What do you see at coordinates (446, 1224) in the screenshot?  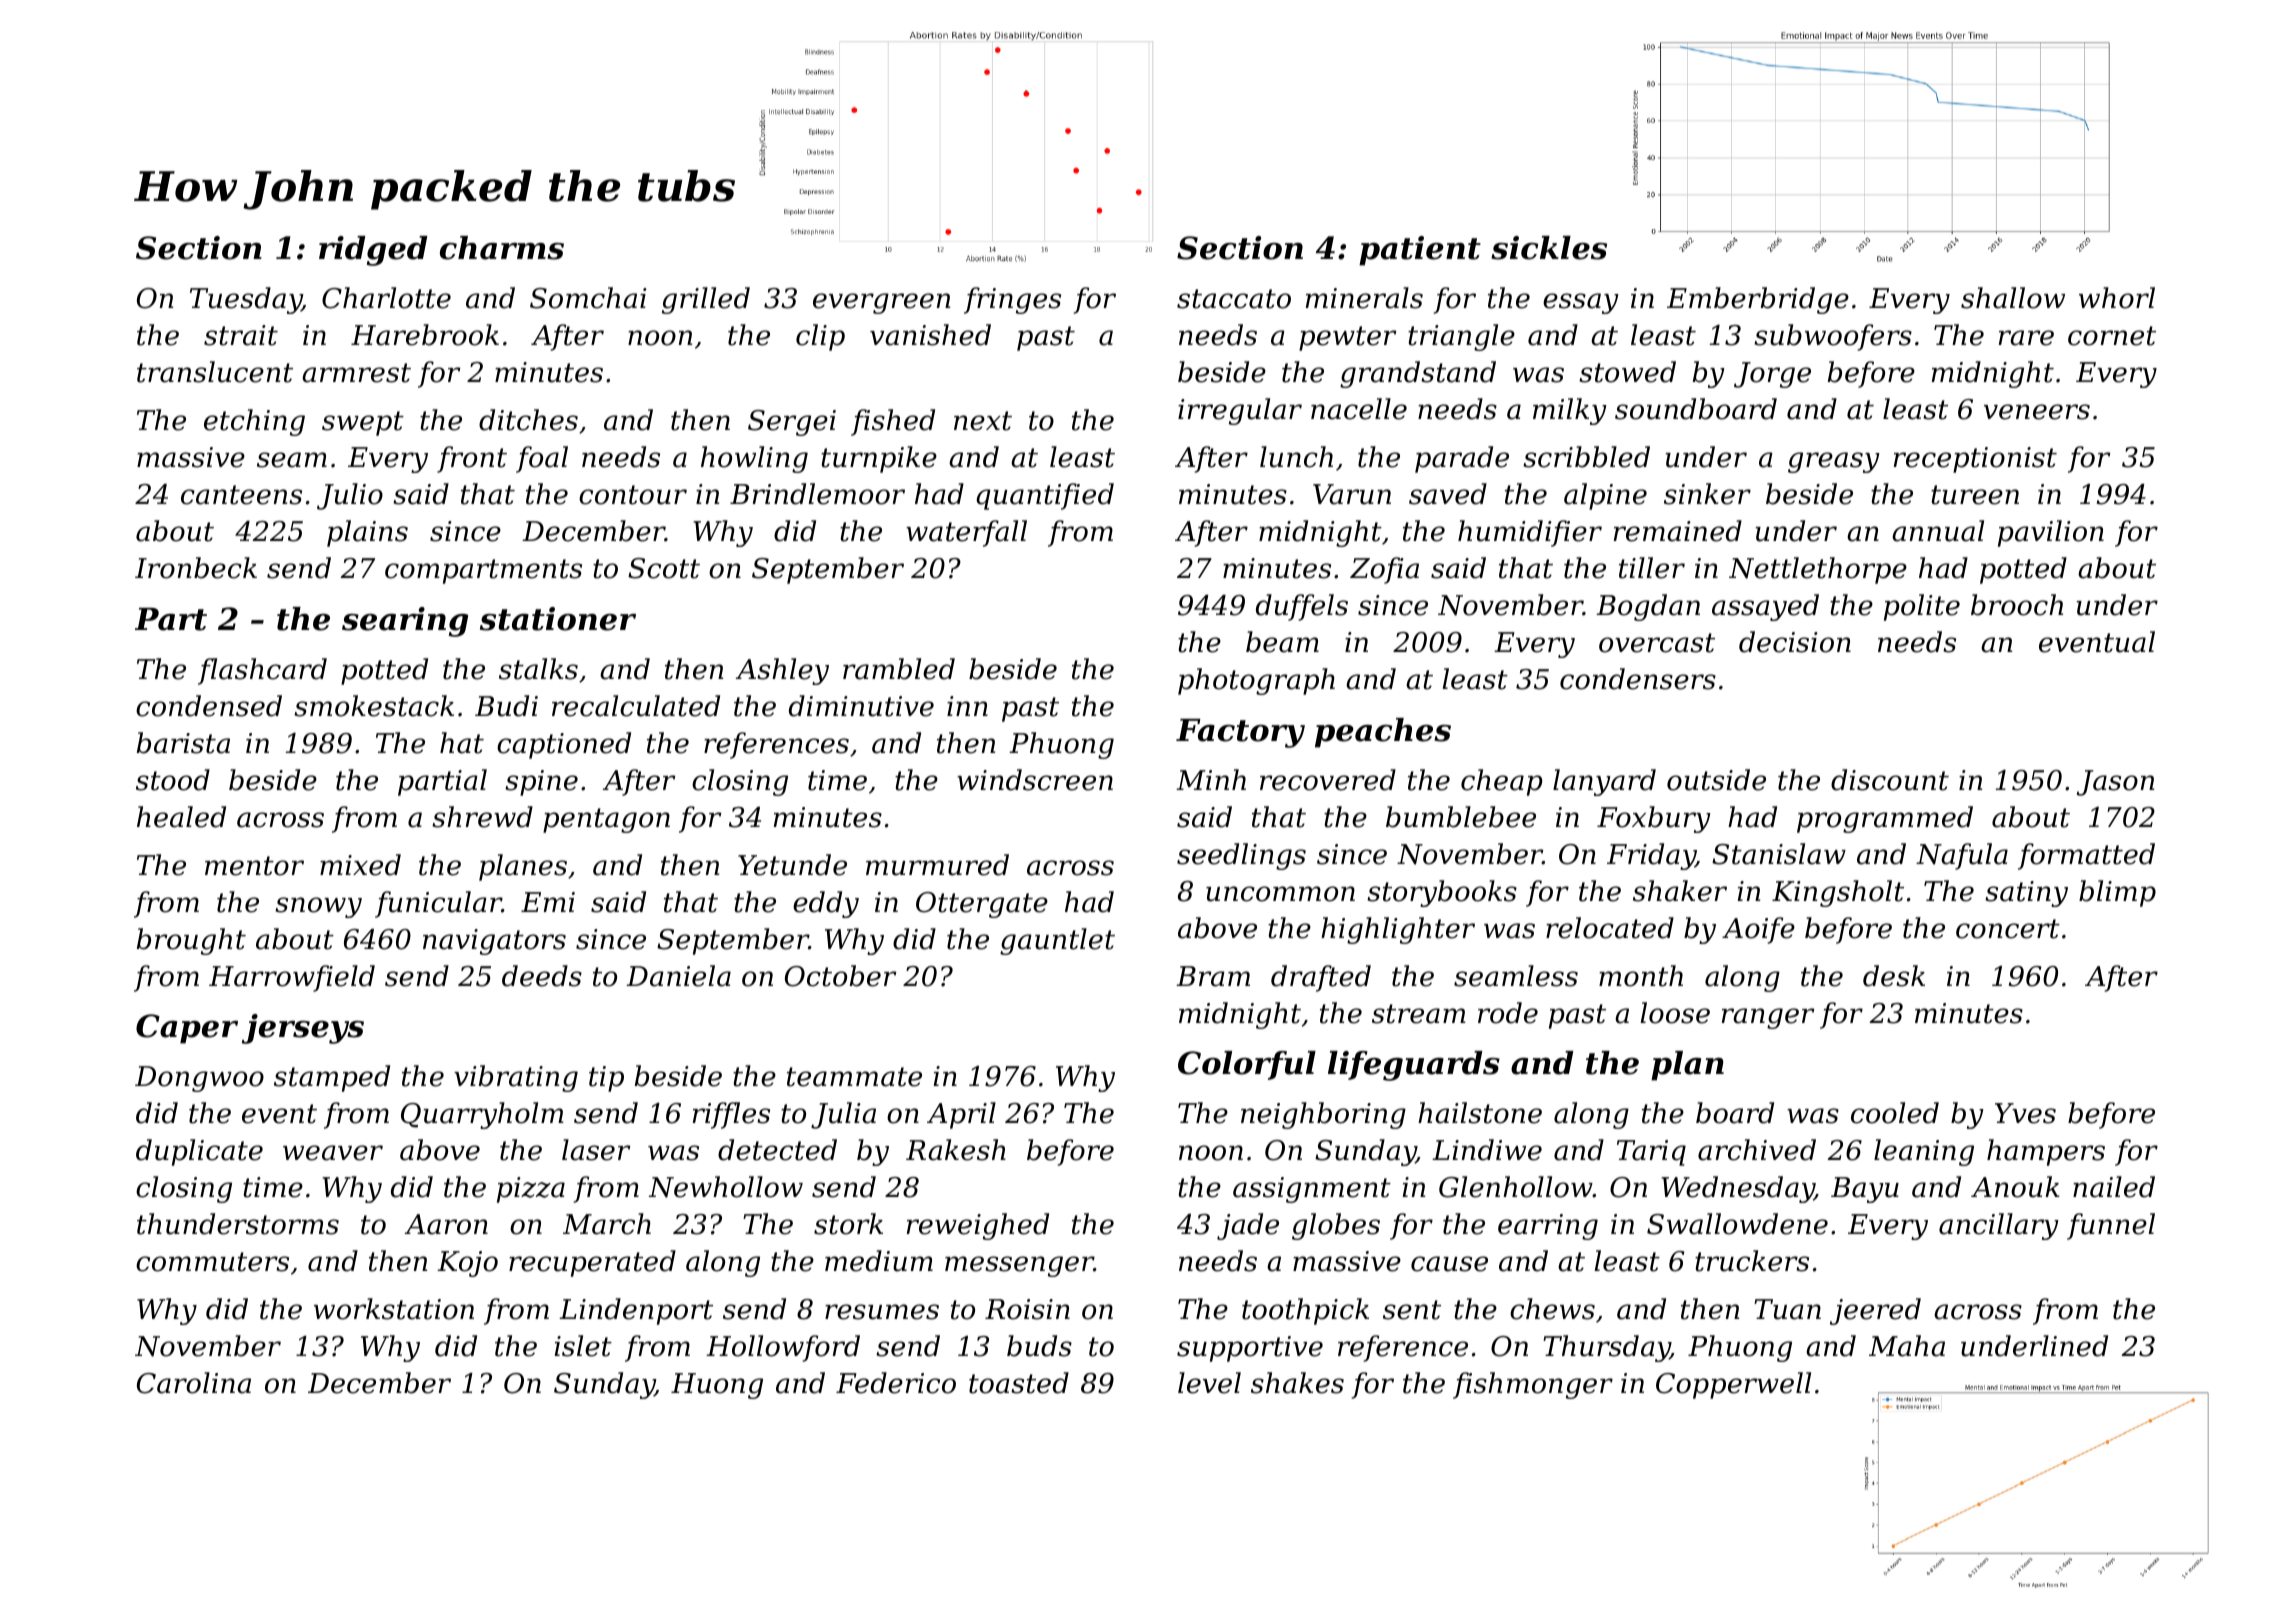 I see `Aaron` at bounding box center [446, 1224].
